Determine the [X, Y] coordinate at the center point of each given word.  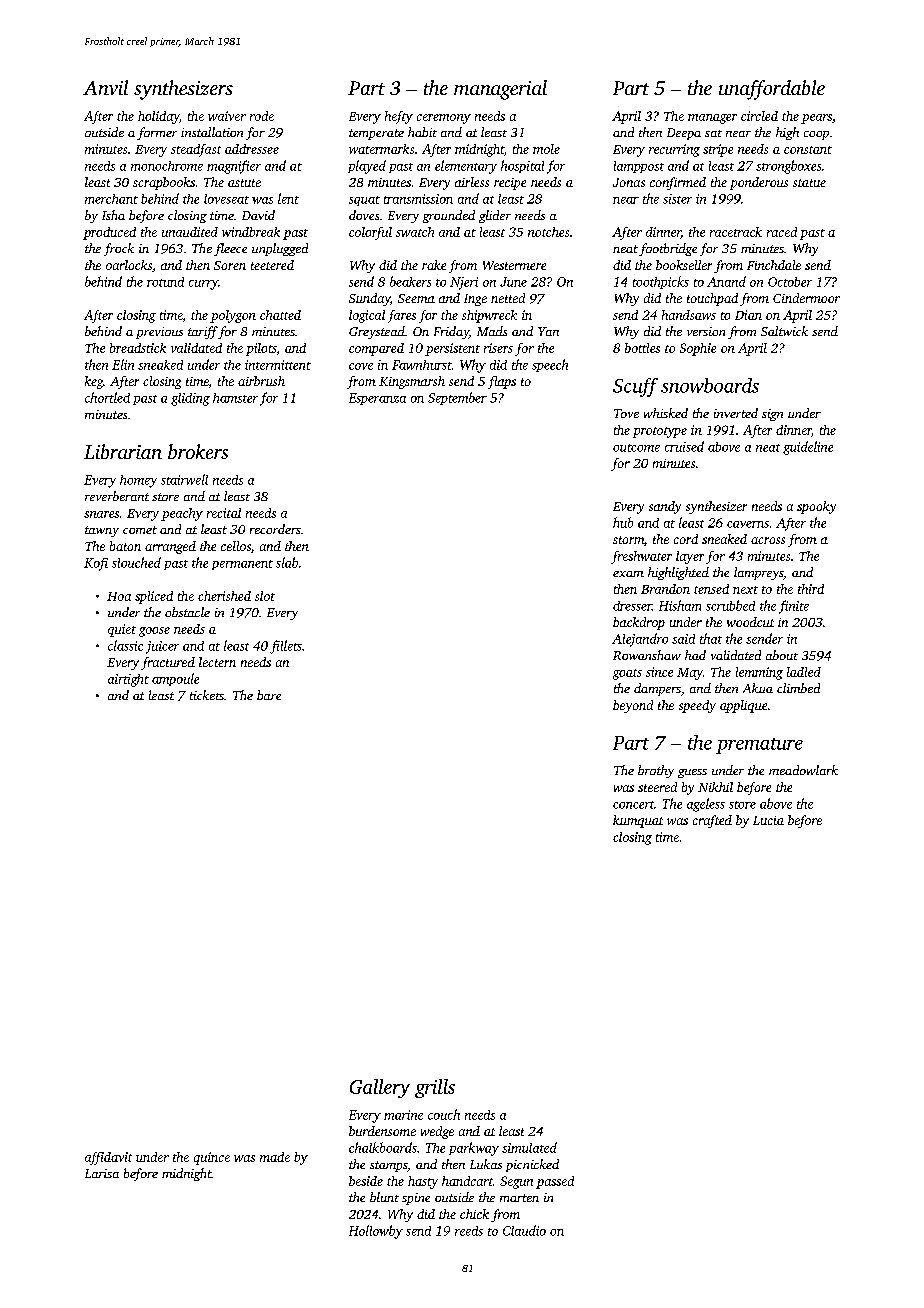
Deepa [684, 134]
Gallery [380, 1088]
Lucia [768, 820]
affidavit [108, 1158]
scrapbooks [164, 183]
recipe [510, 184]
